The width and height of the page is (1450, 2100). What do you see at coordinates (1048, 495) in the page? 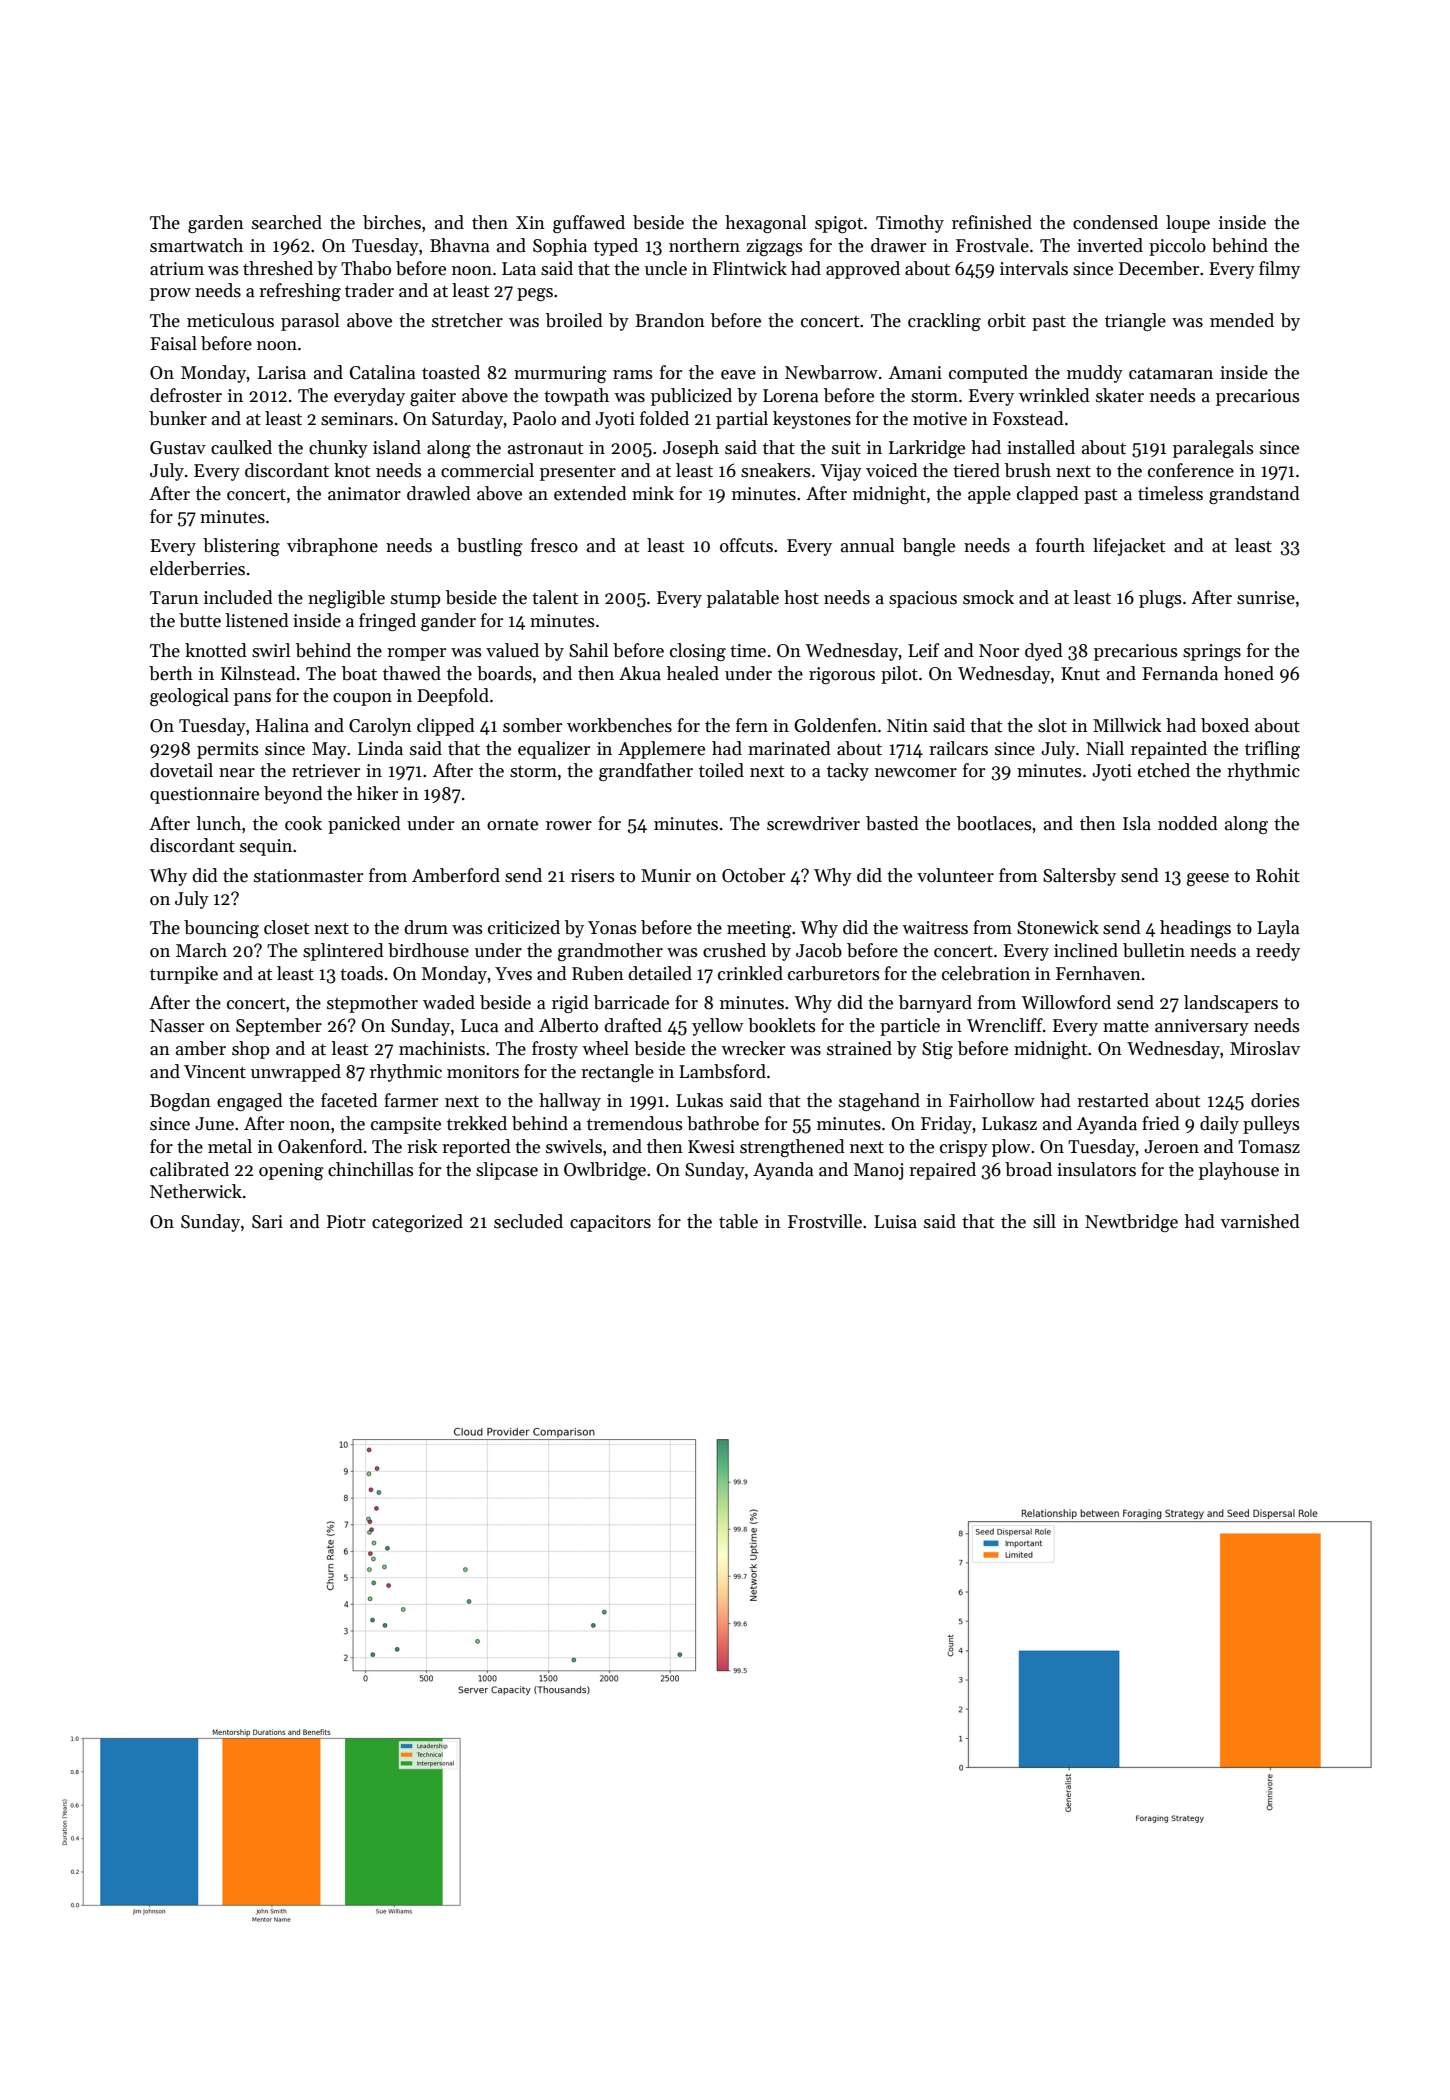
I see `clapped` at bounding box center [1048, 495].
